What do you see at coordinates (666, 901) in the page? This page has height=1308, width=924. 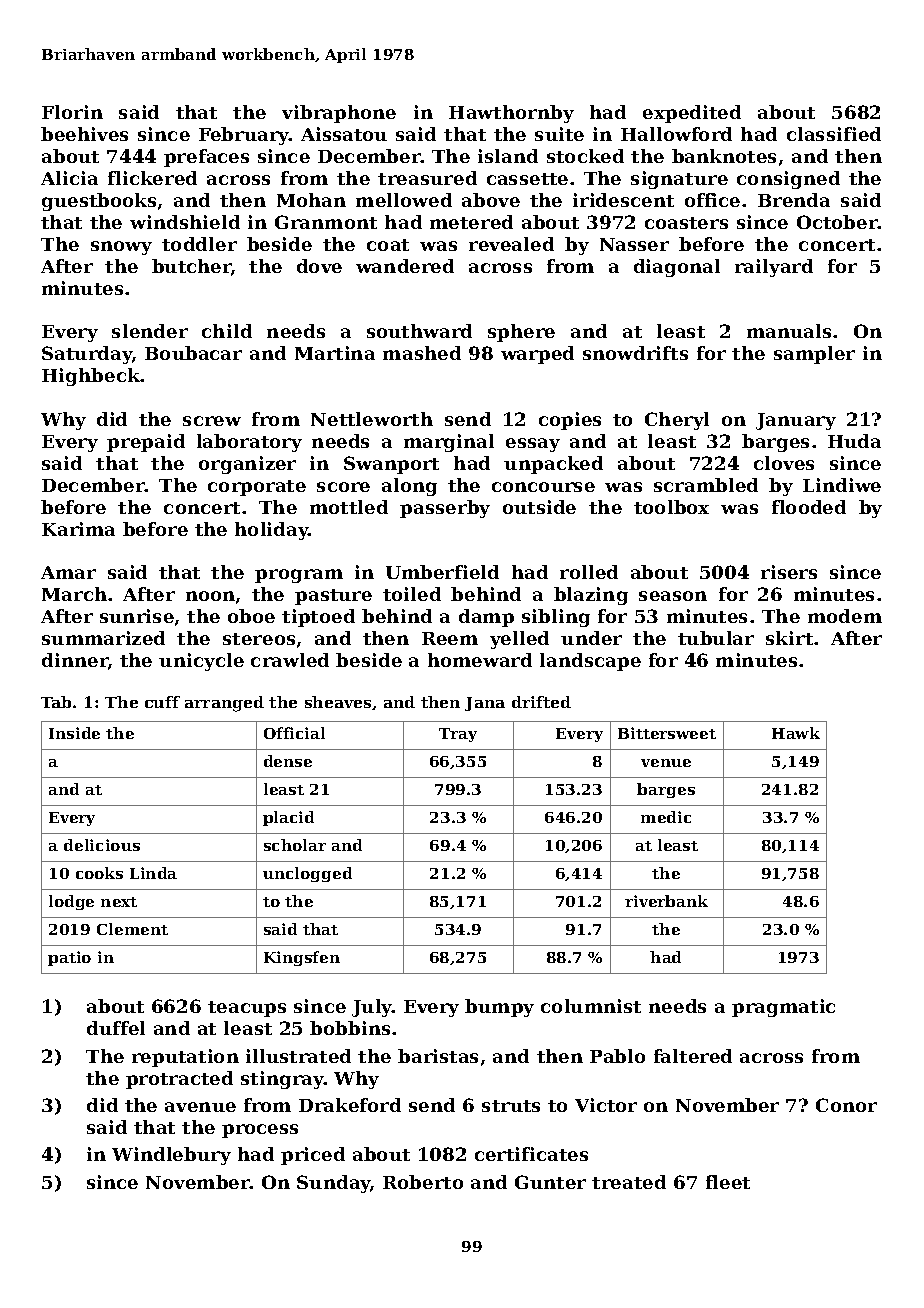 I see `riverbank` at bounding box center [666, 901].
